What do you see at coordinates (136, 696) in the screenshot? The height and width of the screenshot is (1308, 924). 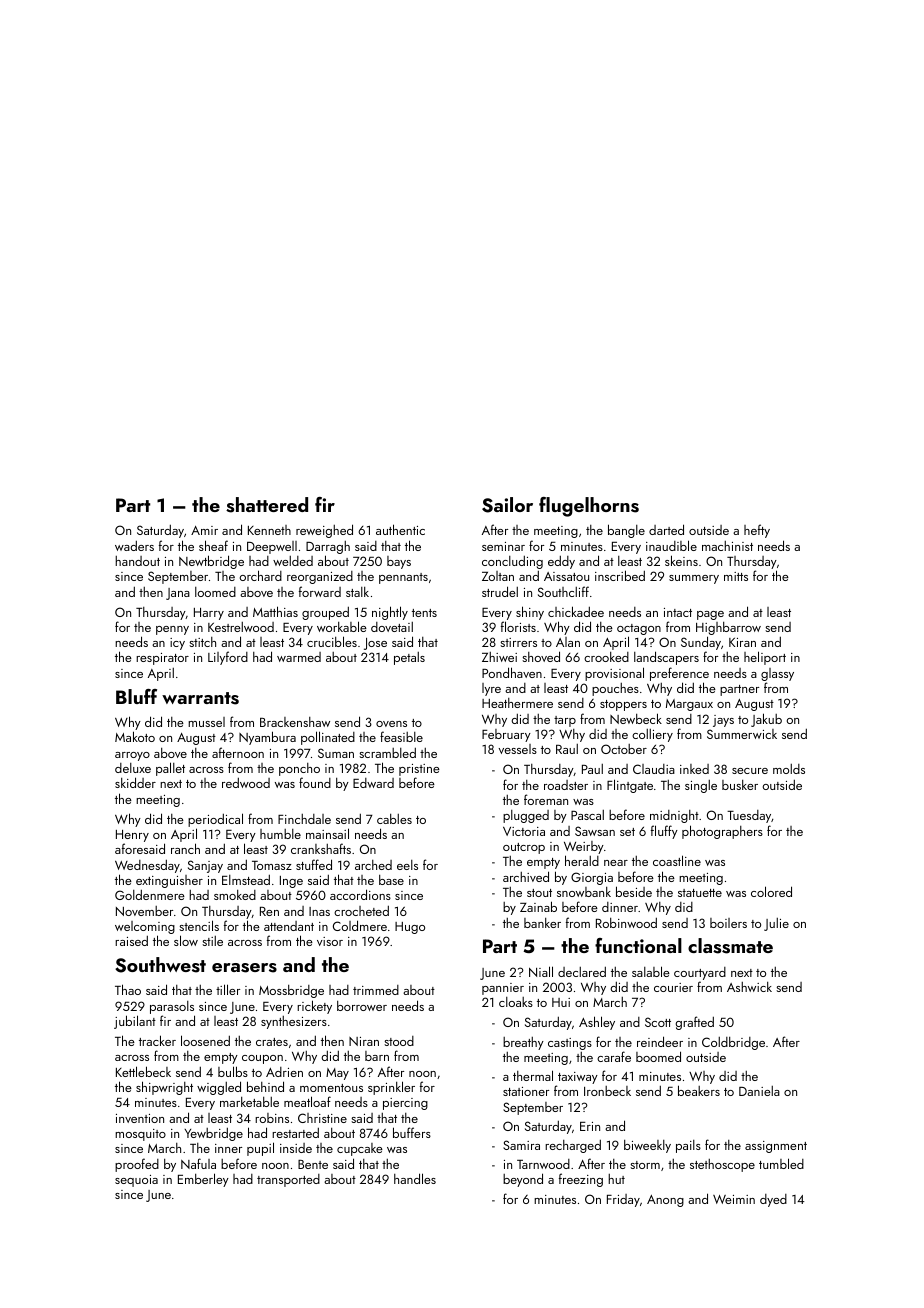 I see `Bluff` at bounding box center [136, 696].
